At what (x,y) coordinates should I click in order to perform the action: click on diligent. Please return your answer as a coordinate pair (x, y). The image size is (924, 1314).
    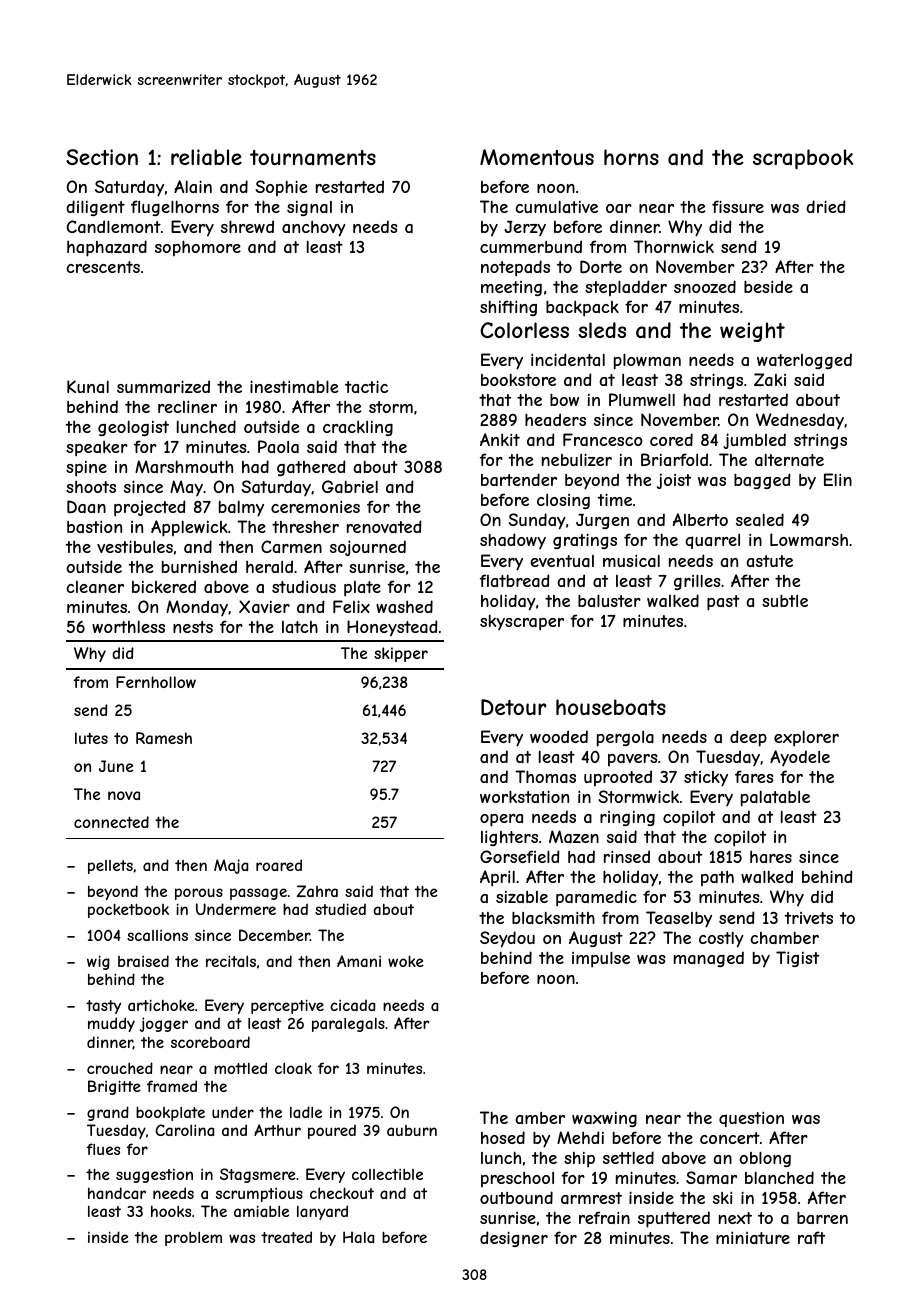
    Looking at the image, I should click on (95, 208).
